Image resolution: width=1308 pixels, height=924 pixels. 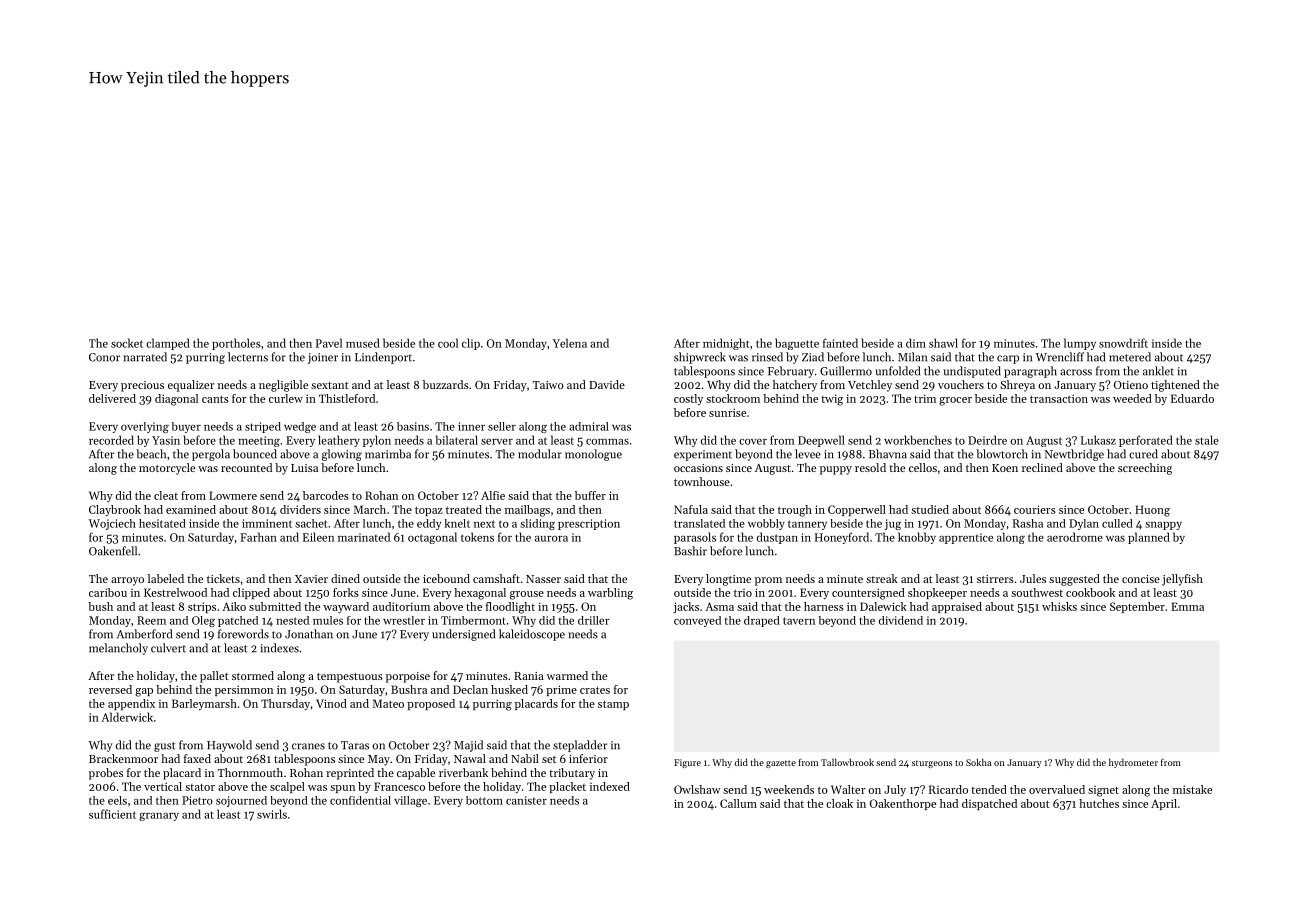 What do you see at coordinates (979, 762) in the screenshot?
I see `Sokha` at bounding box center [979, 762].
